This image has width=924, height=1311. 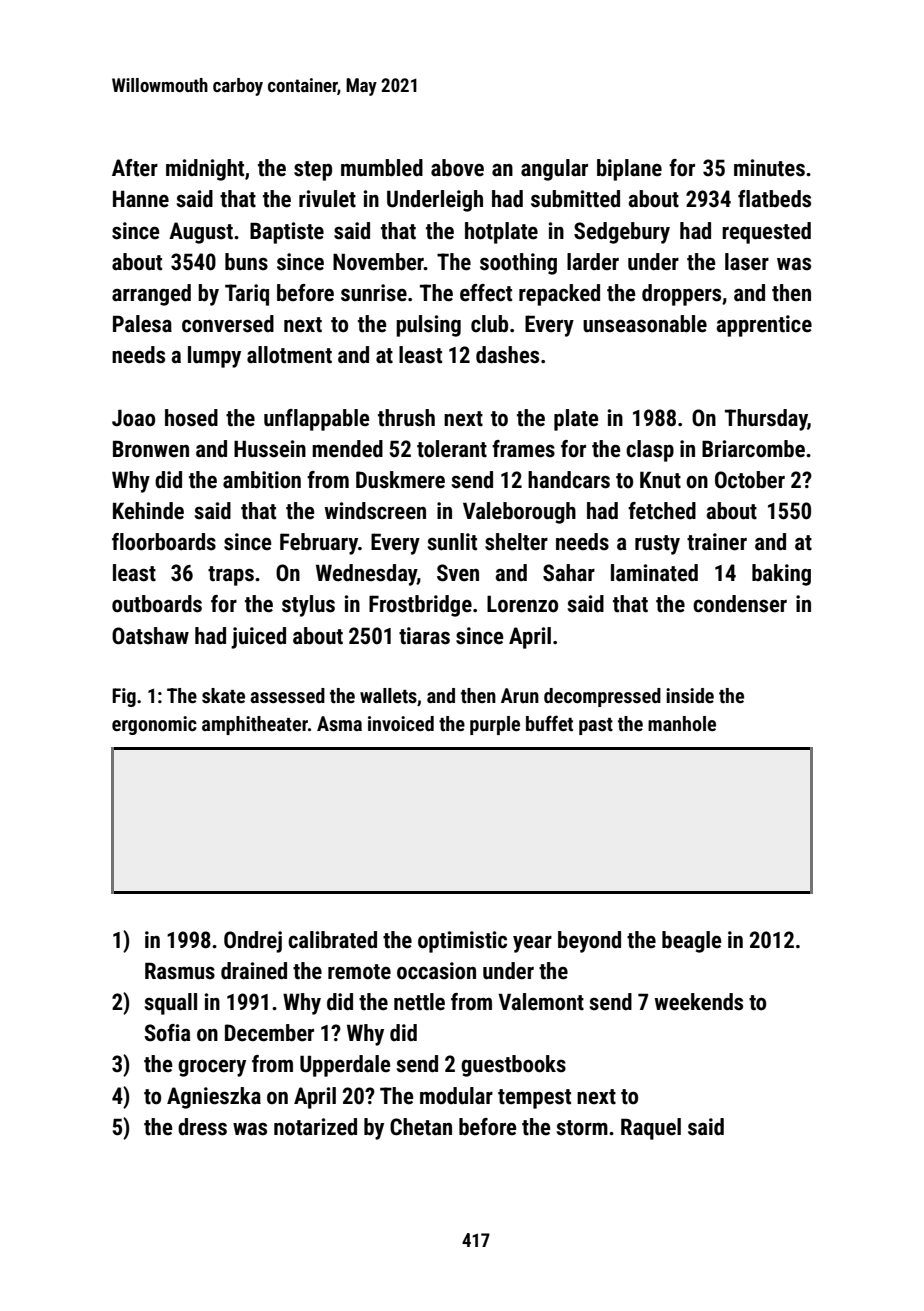 I want to click on minutes, so click(x=769, y=168).
